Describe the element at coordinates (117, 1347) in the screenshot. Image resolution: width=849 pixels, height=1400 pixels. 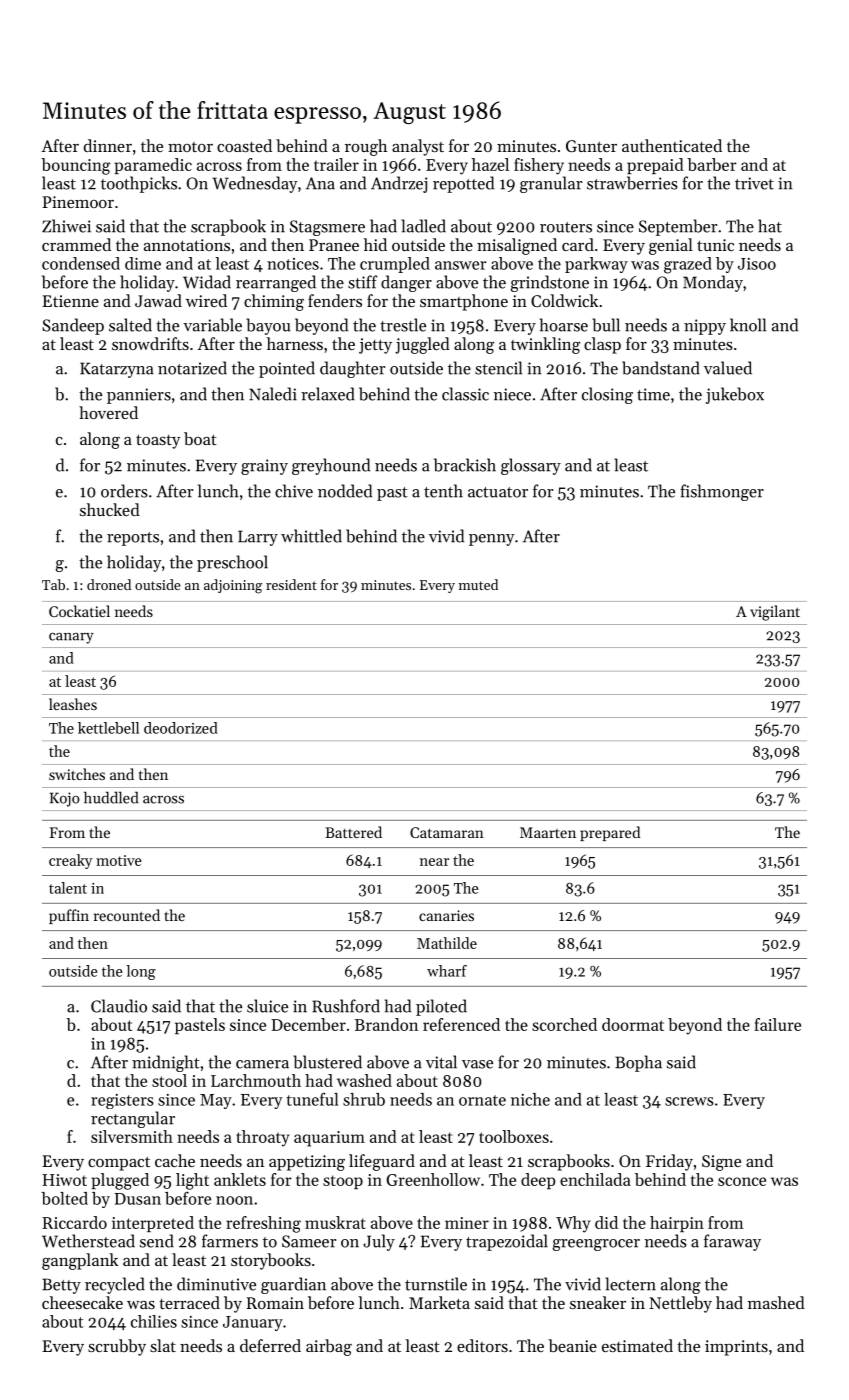
I see `scrubby` at that location.
